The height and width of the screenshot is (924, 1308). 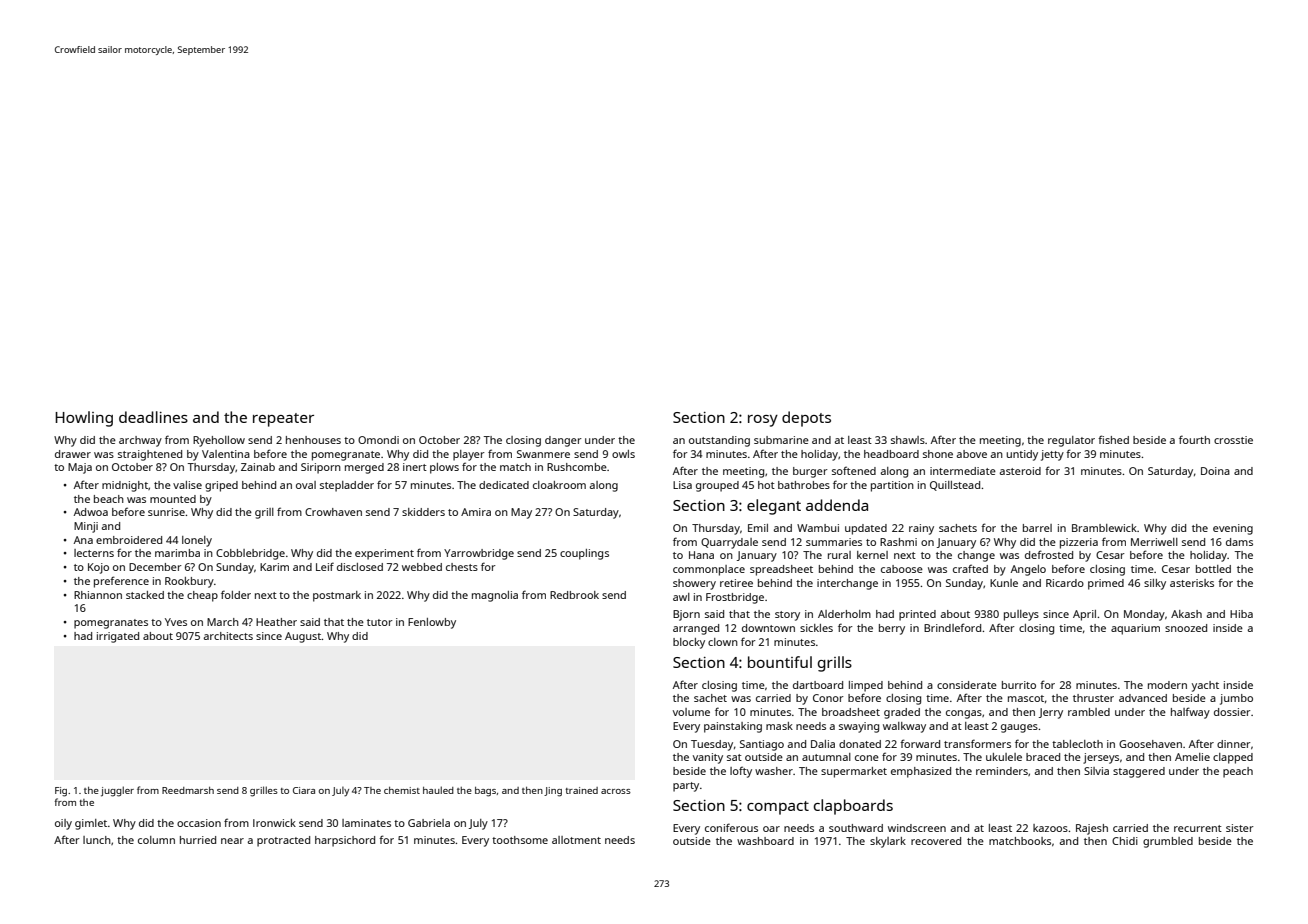 What do you see at coordinates (432, 623) in the screenshot?
I see `Fenlowby` at bounding box center [432, 623].
